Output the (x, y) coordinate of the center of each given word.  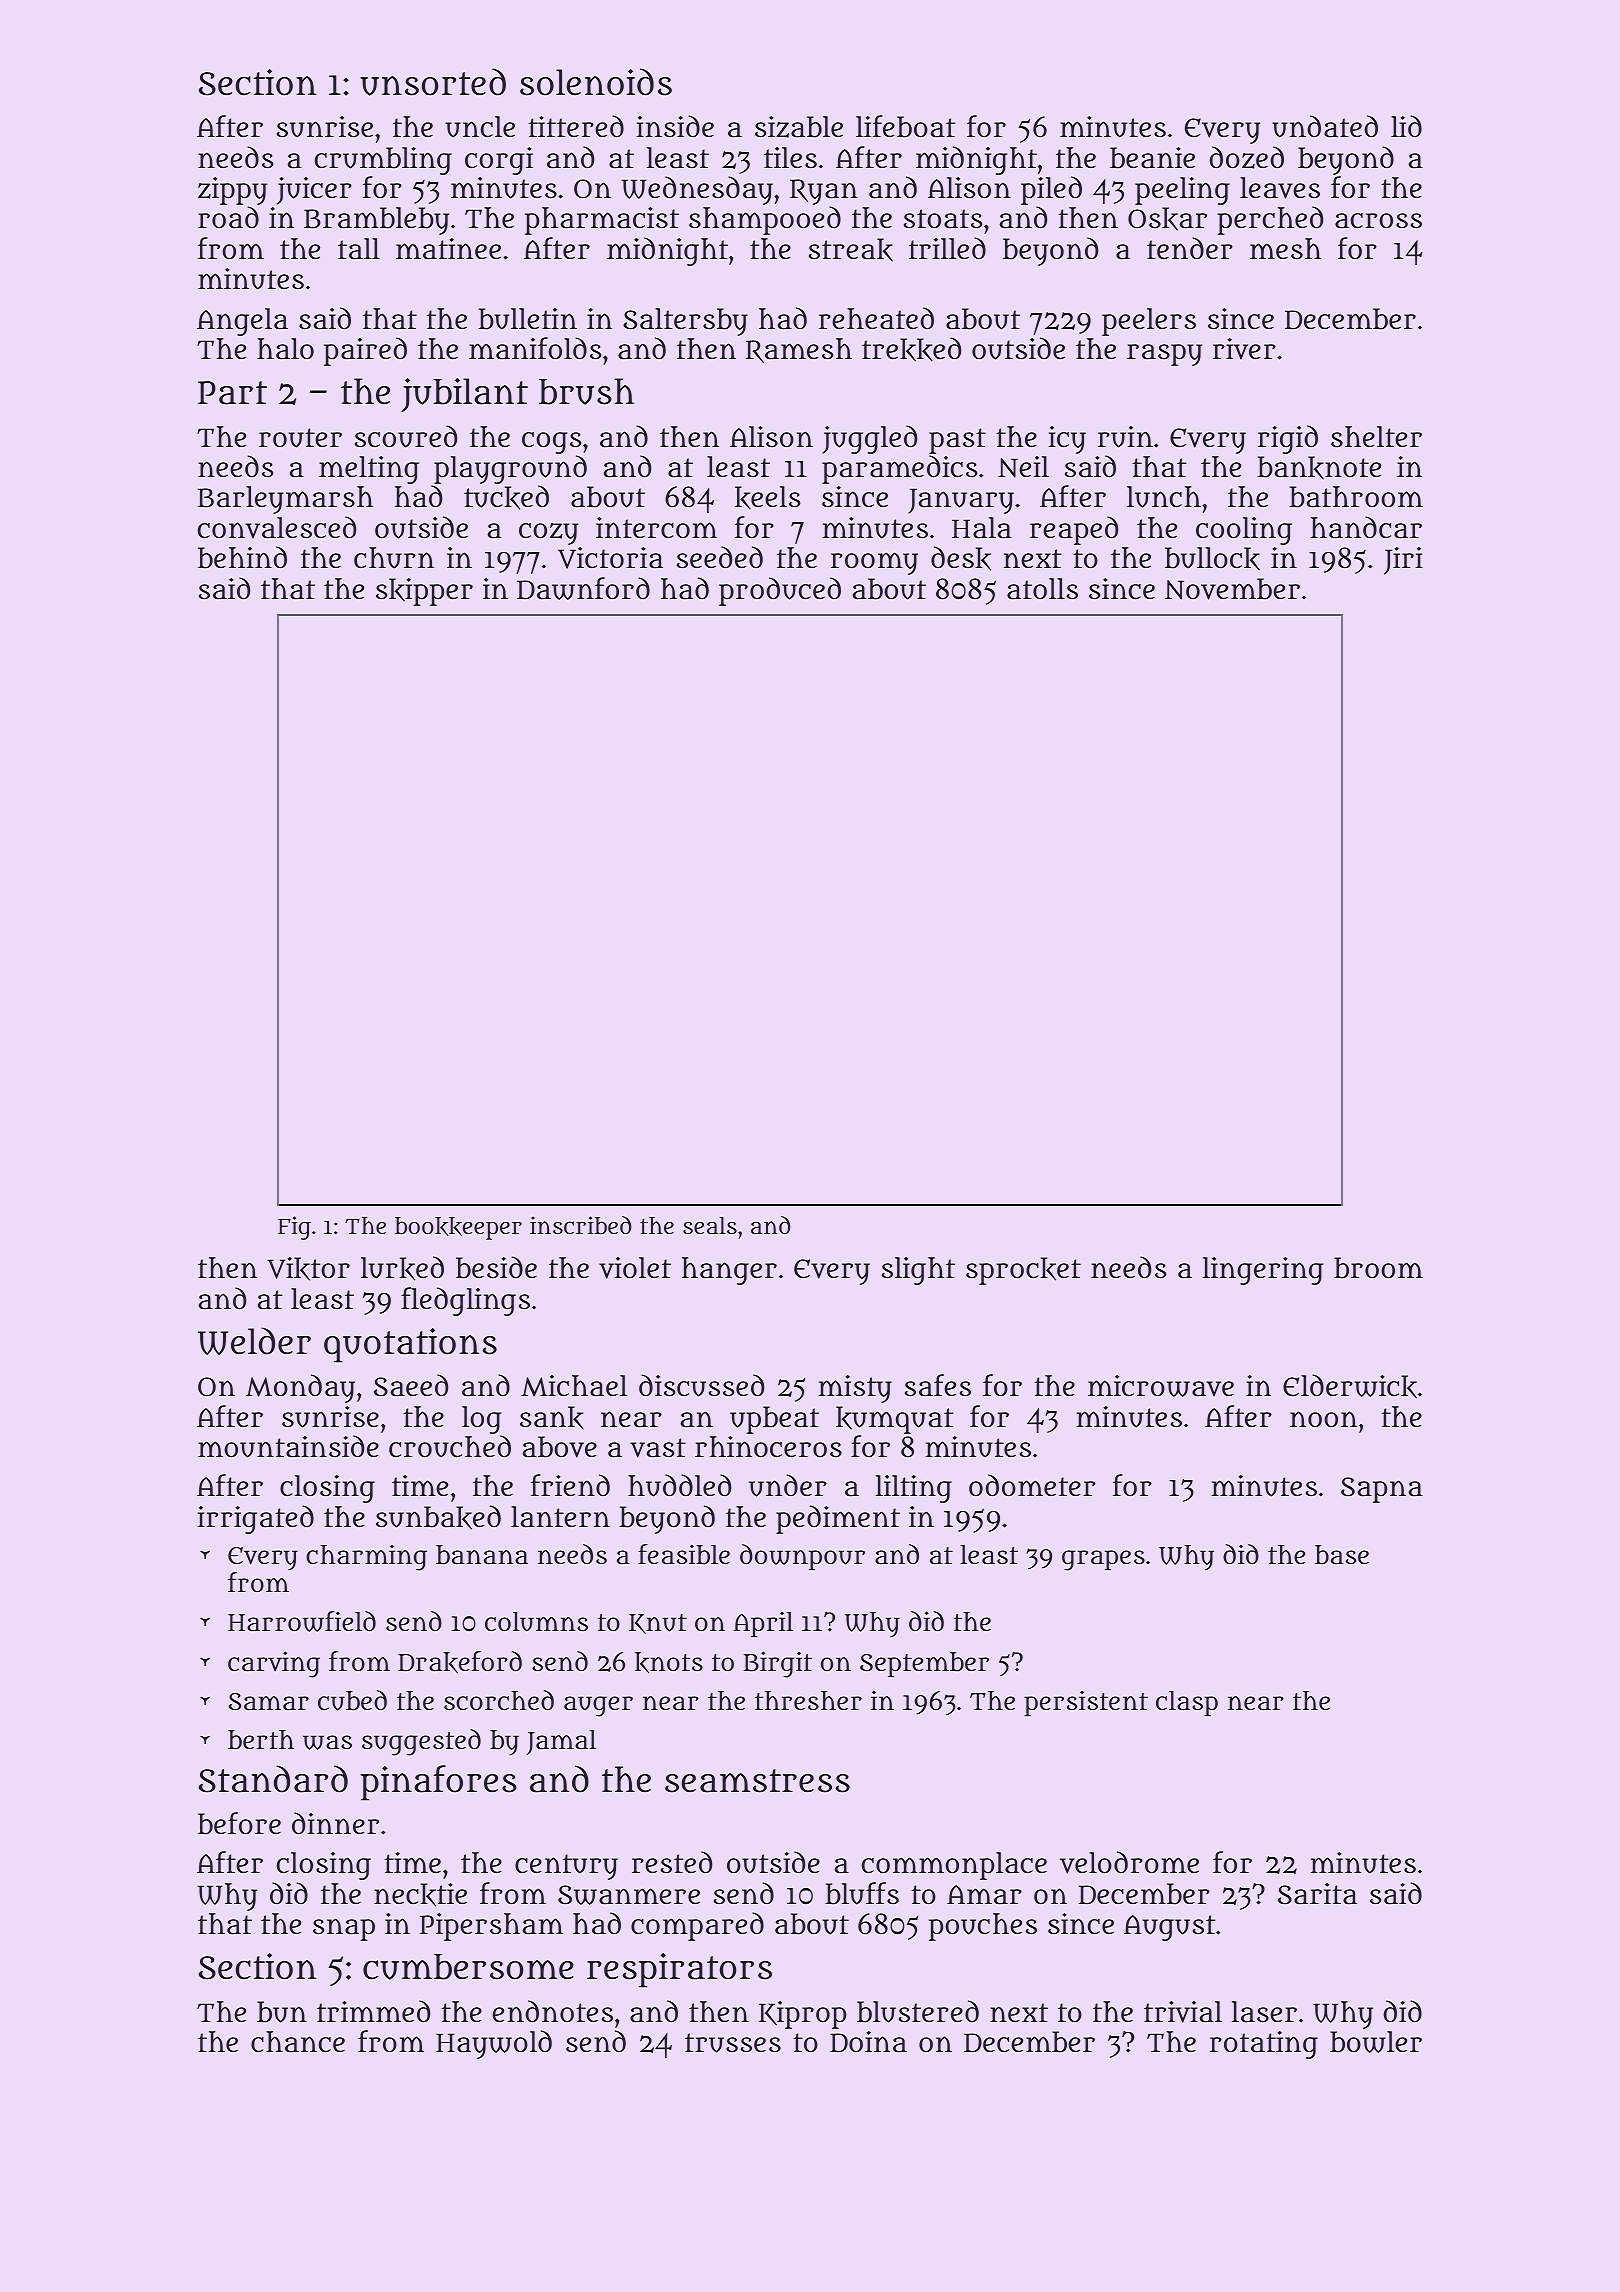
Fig (294, 1228)
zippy (232, 192)
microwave (1161, 1386)
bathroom (1356, 497)
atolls (1042, 589)
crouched (450, 1446)
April (763, 1624)
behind (242, 557)
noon (1323, 1419)
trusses (733, 2043)
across (1378, 221)
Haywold (494, 2044)
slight (918, 1271)
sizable (799, 127)
